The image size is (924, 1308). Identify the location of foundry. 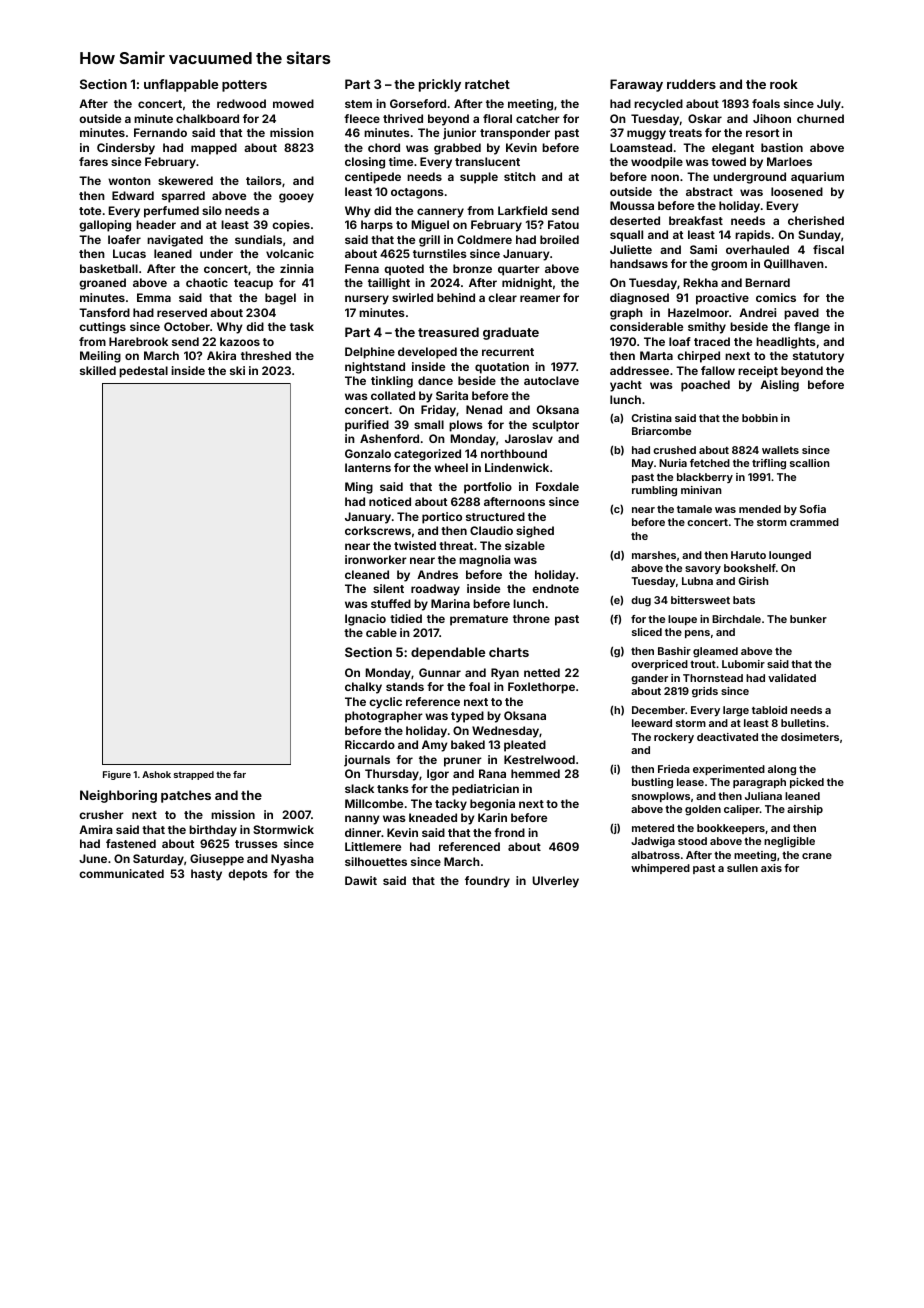
(487, 882).
